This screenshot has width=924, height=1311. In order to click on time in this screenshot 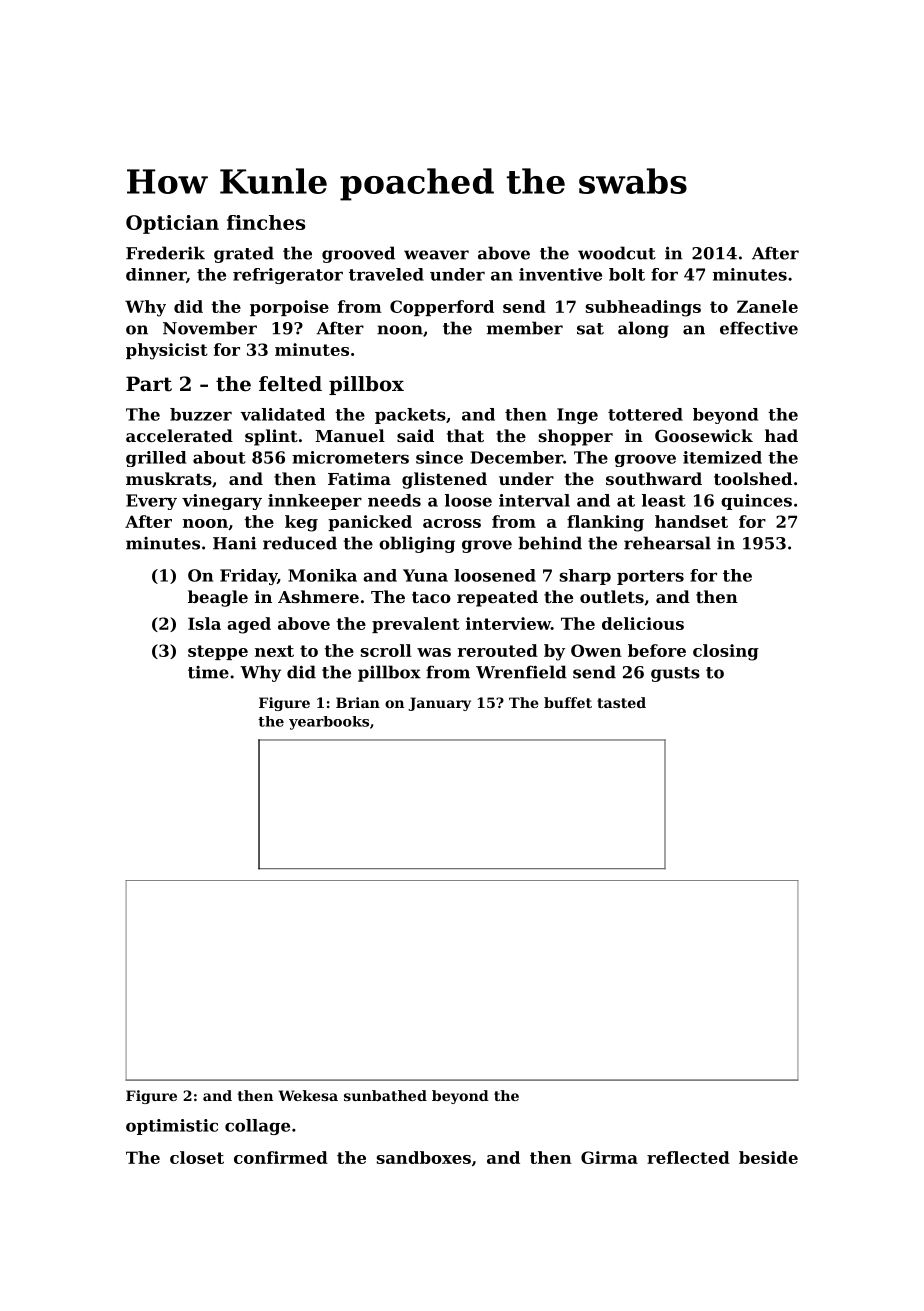, I will do `click(208, 672)`.
